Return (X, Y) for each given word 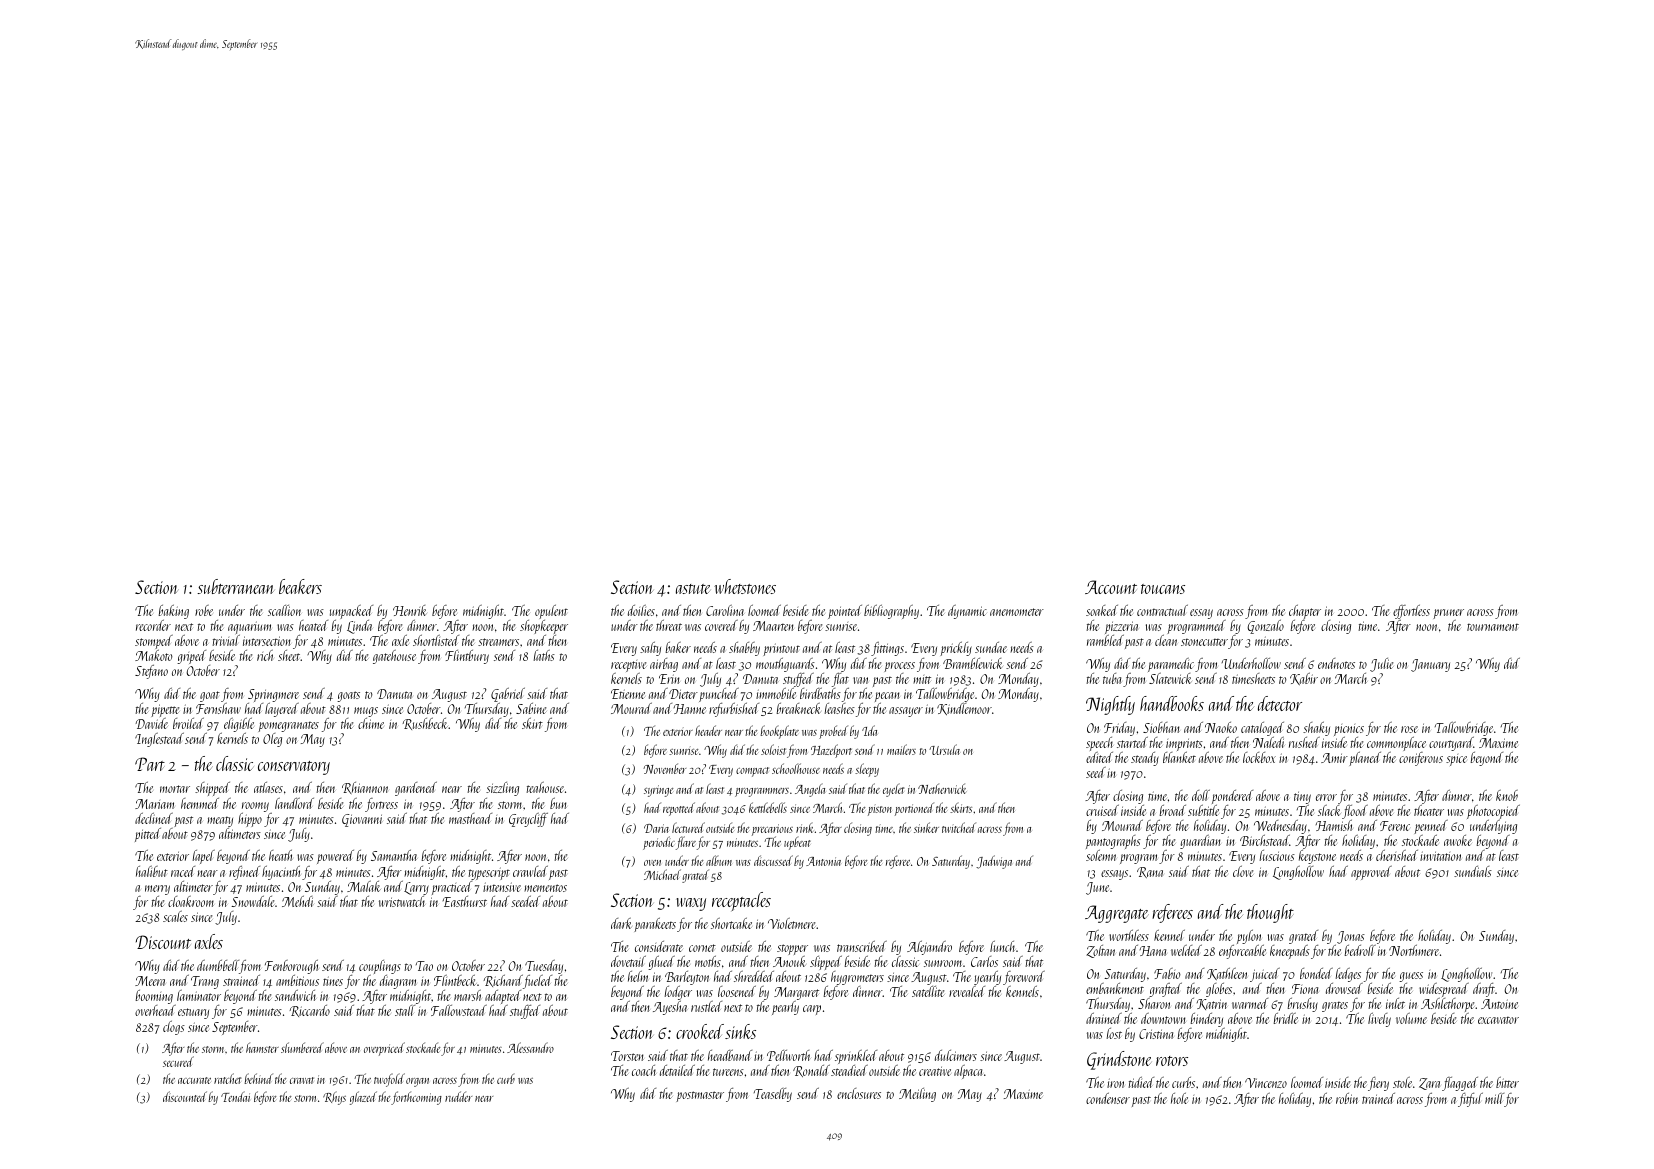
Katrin (1212, 1004)
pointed (845, 612)
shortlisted (436, 640)
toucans (1163, 589)
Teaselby (773, 1095)
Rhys (334, 1098)
